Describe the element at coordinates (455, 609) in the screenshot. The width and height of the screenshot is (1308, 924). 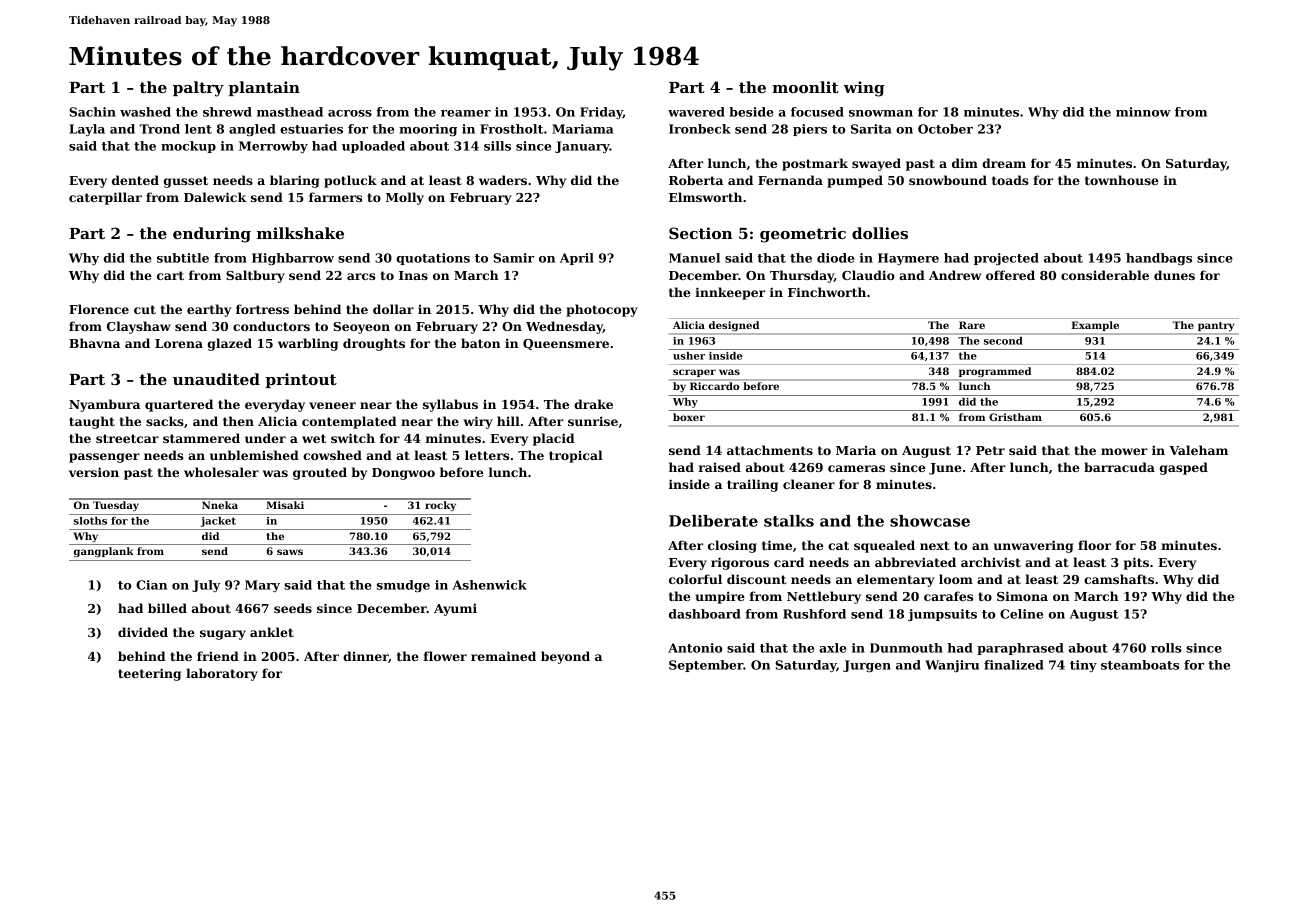
I see `Ayumi` at that location.
